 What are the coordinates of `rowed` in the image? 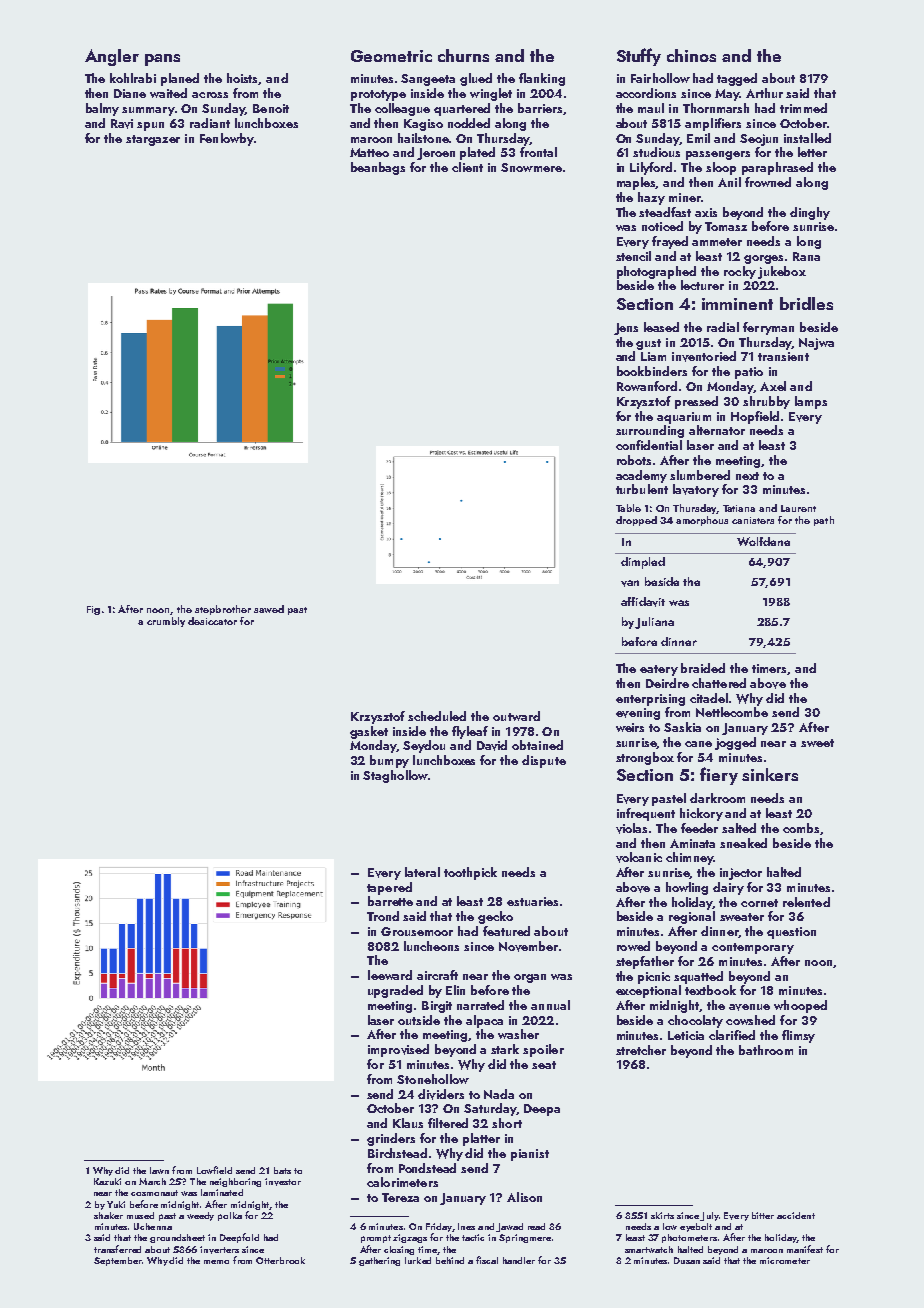 It's located at (633, 946).
